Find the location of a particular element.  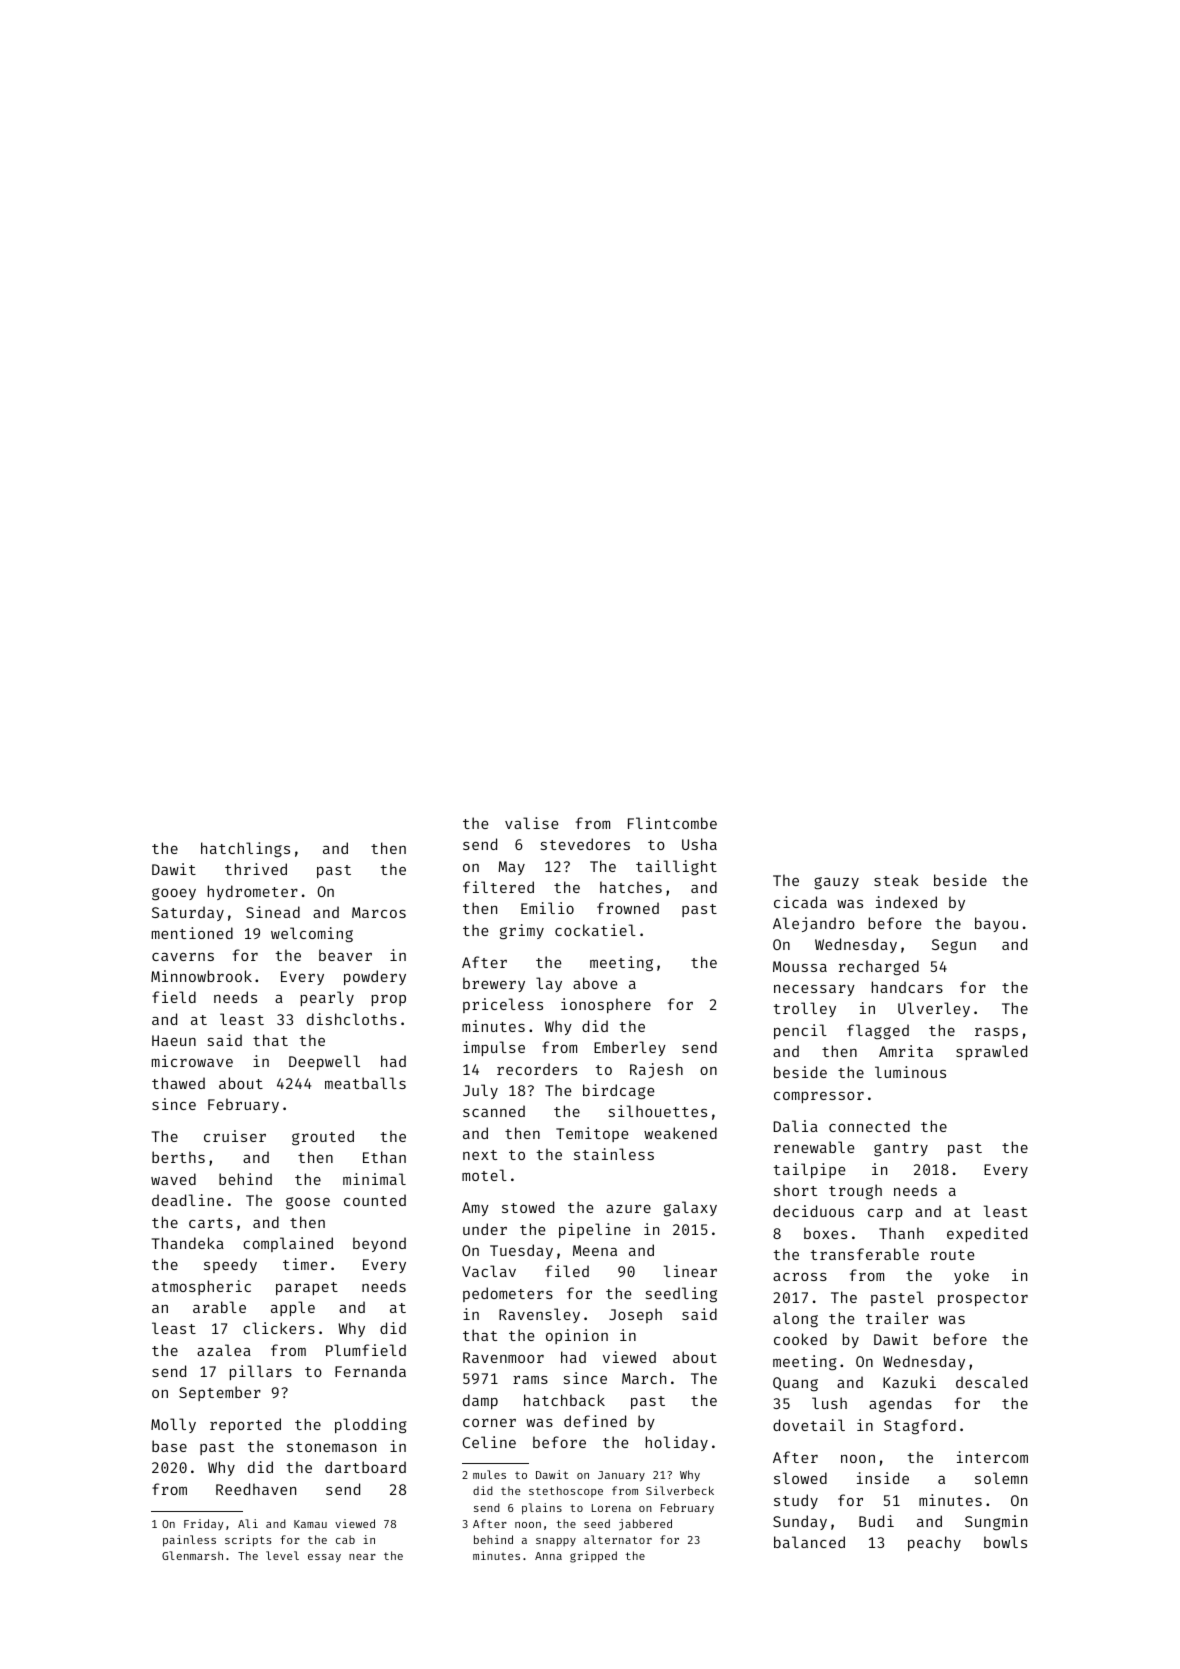

Deepwell is located at coordinates (324, 1062).
